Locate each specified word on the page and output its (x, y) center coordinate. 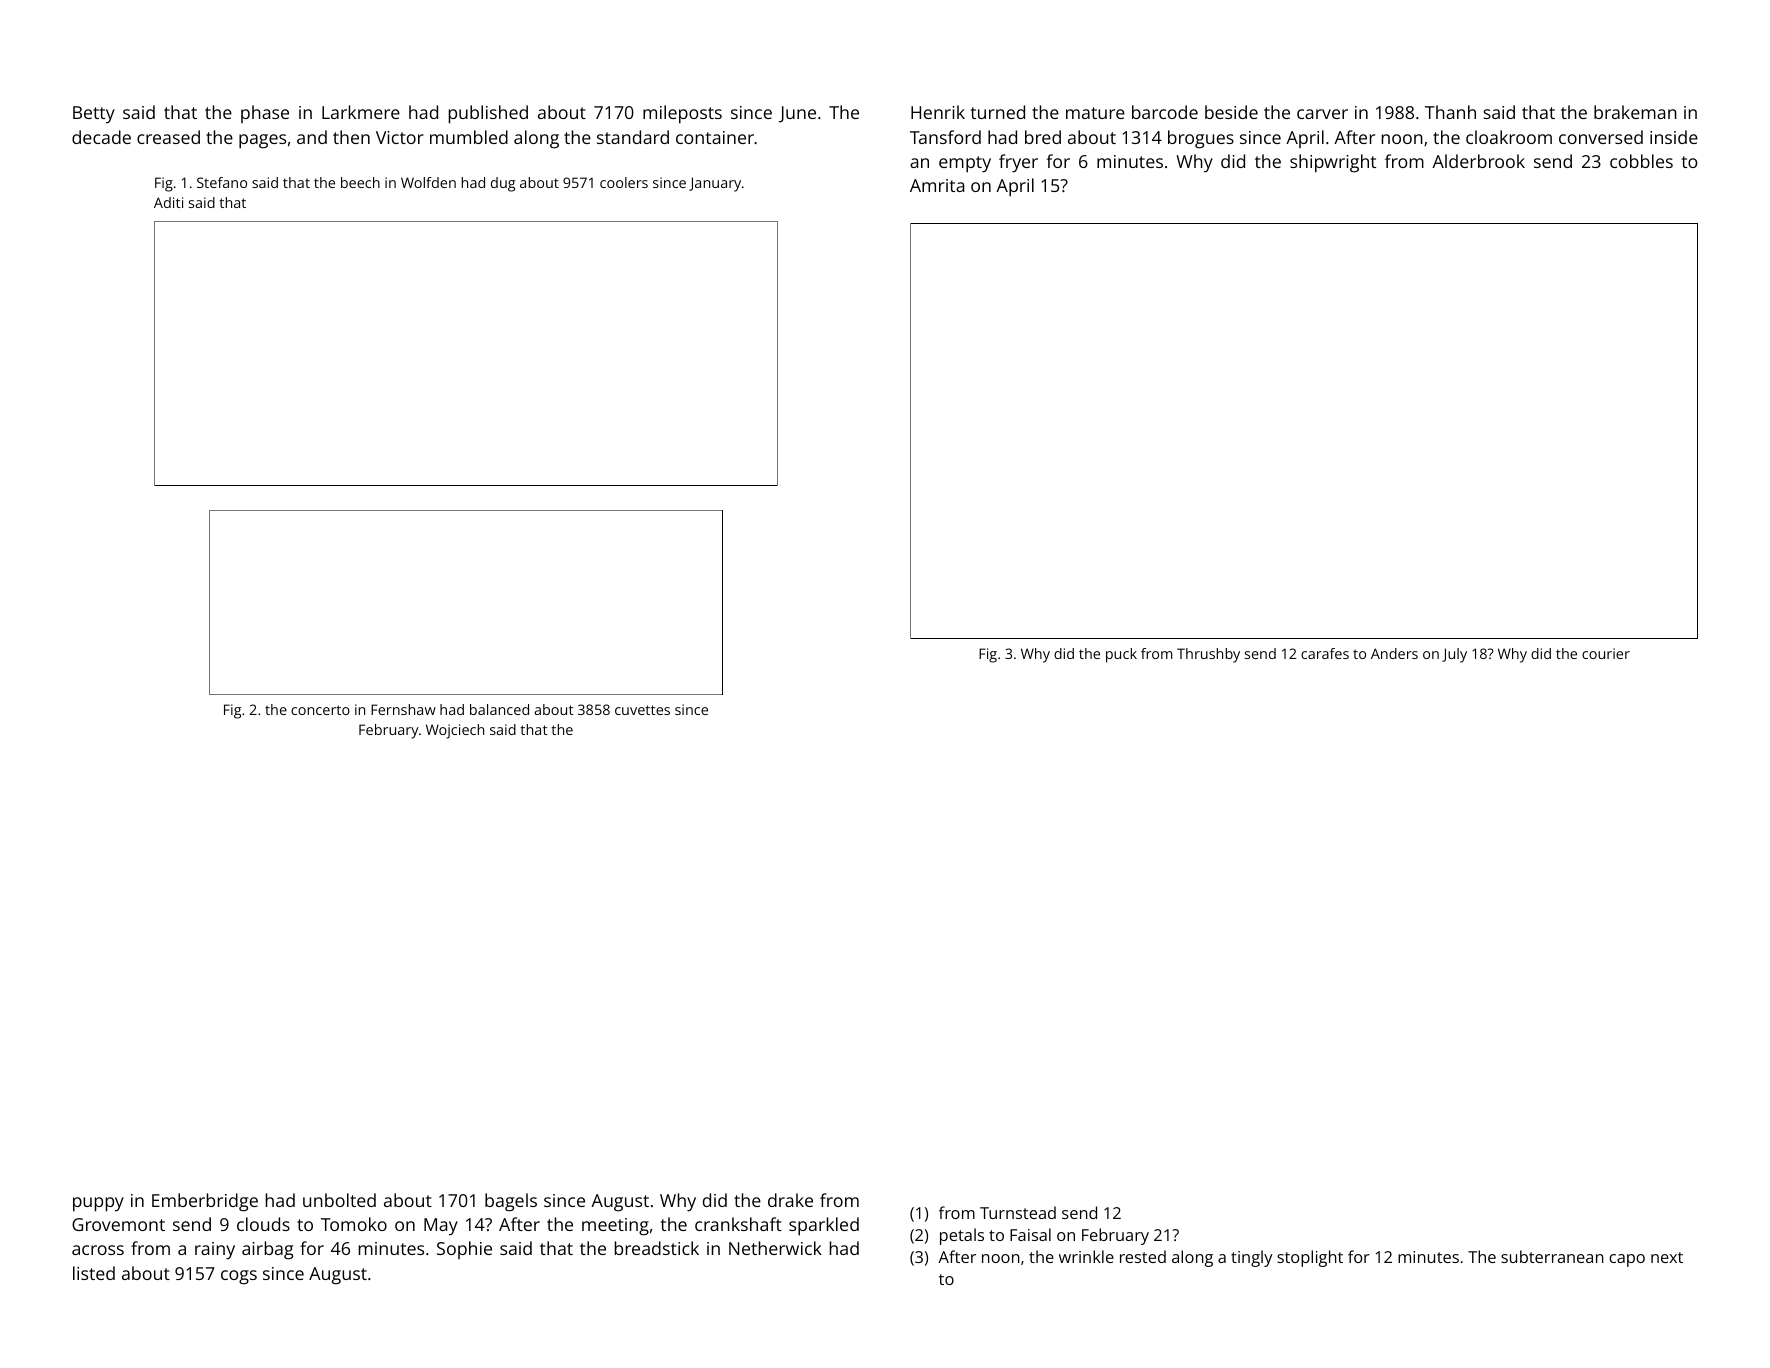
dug (503, 184)
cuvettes (642, 710)
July (1454, 655)
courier (1606, 653)
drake (790, 1200)
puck (1121, 655)
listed (94, 1273)
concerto (320, 710)
